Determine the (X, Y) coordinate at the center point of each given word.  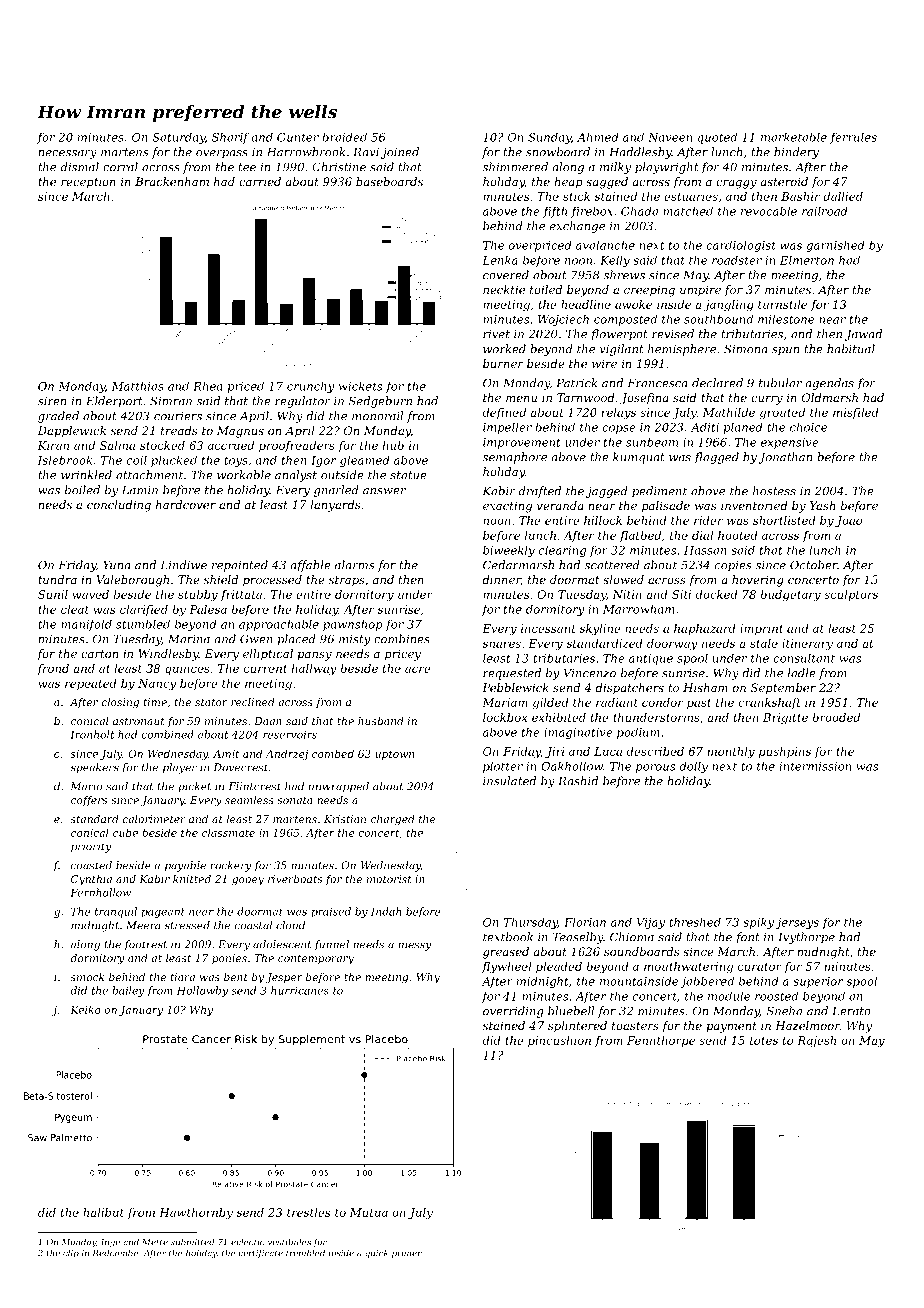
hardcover (186, 504)
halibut (103, 1212)
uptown (394, 755)
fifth (555, 212)
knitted (192, 879)
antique (651, 659)
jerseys (797, 923)
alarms (354, 565)
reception (88, 183)
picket (194, 787)
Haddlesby (640, 153)
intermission (815, 766)
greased (506, 953)
